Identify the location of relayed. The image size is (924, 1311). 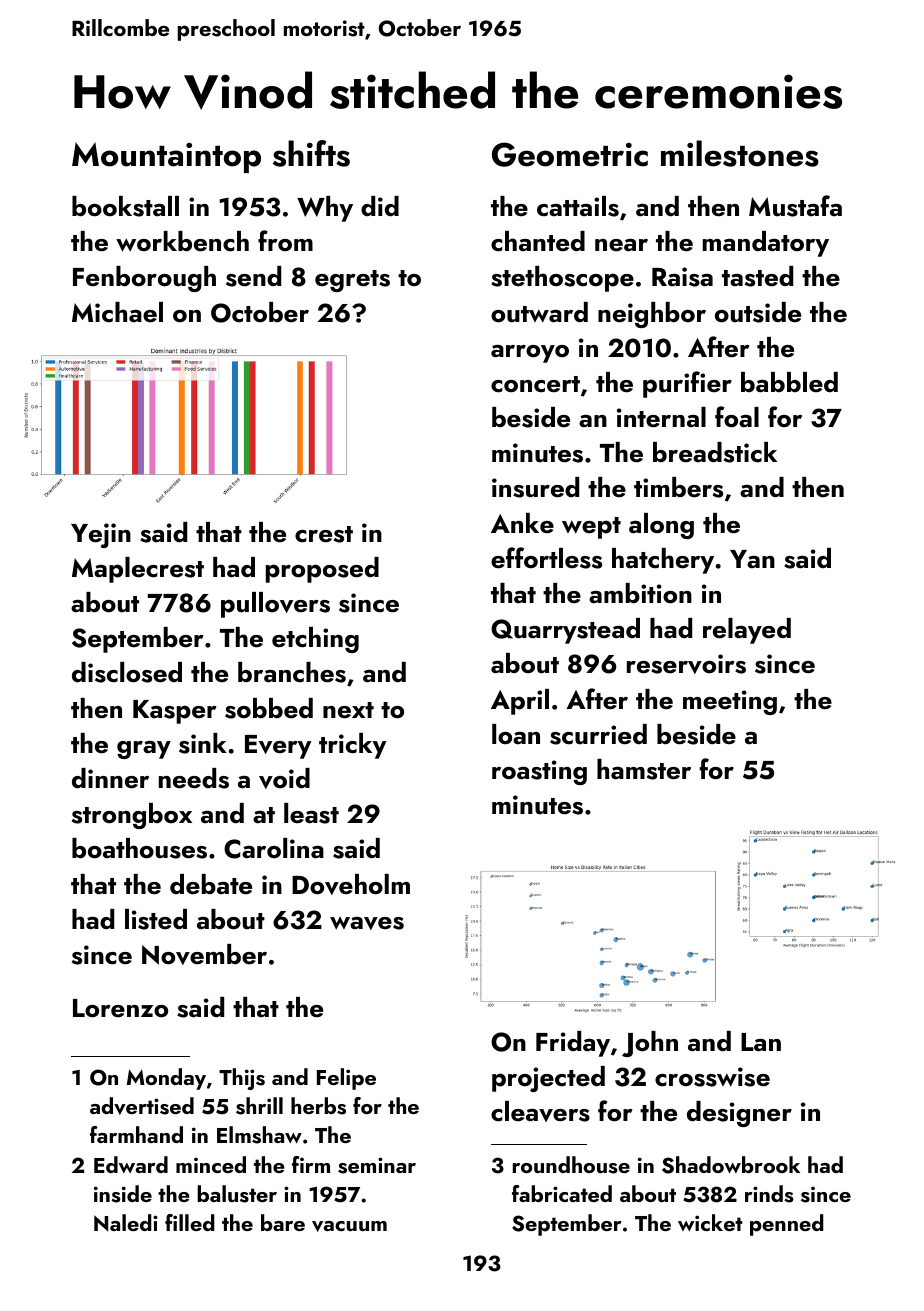
(747, 631).
